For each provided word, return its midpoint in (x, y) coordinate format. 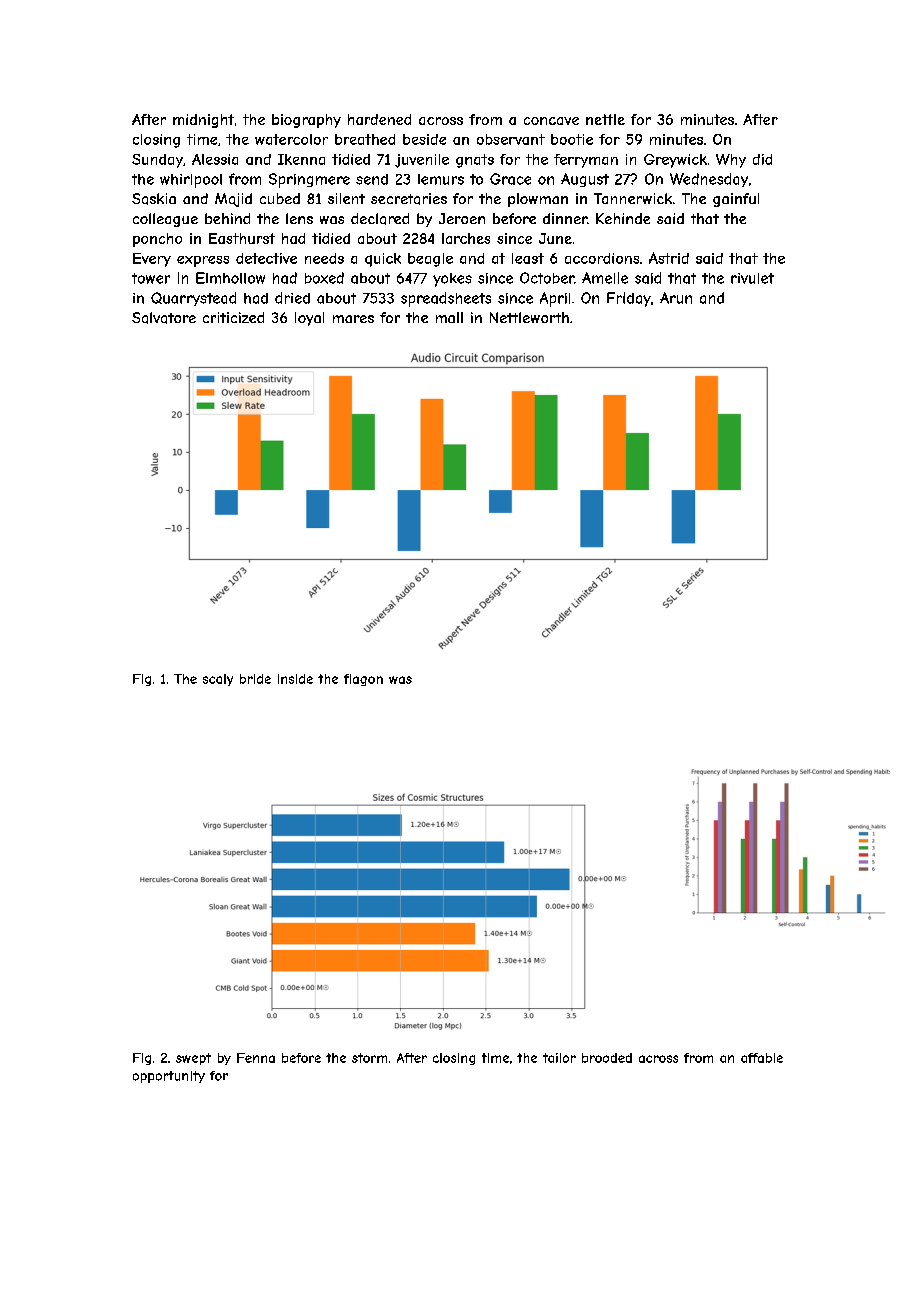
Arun (676, 298)
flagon (363, 680)
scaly (218, 680)
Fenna (256, 1058)
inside (295, 679)
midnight (203, 121)
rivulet (752, 278)
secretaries (409, 199)
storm (369, 1058)
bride (255, 679)
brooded (607, 1058)
